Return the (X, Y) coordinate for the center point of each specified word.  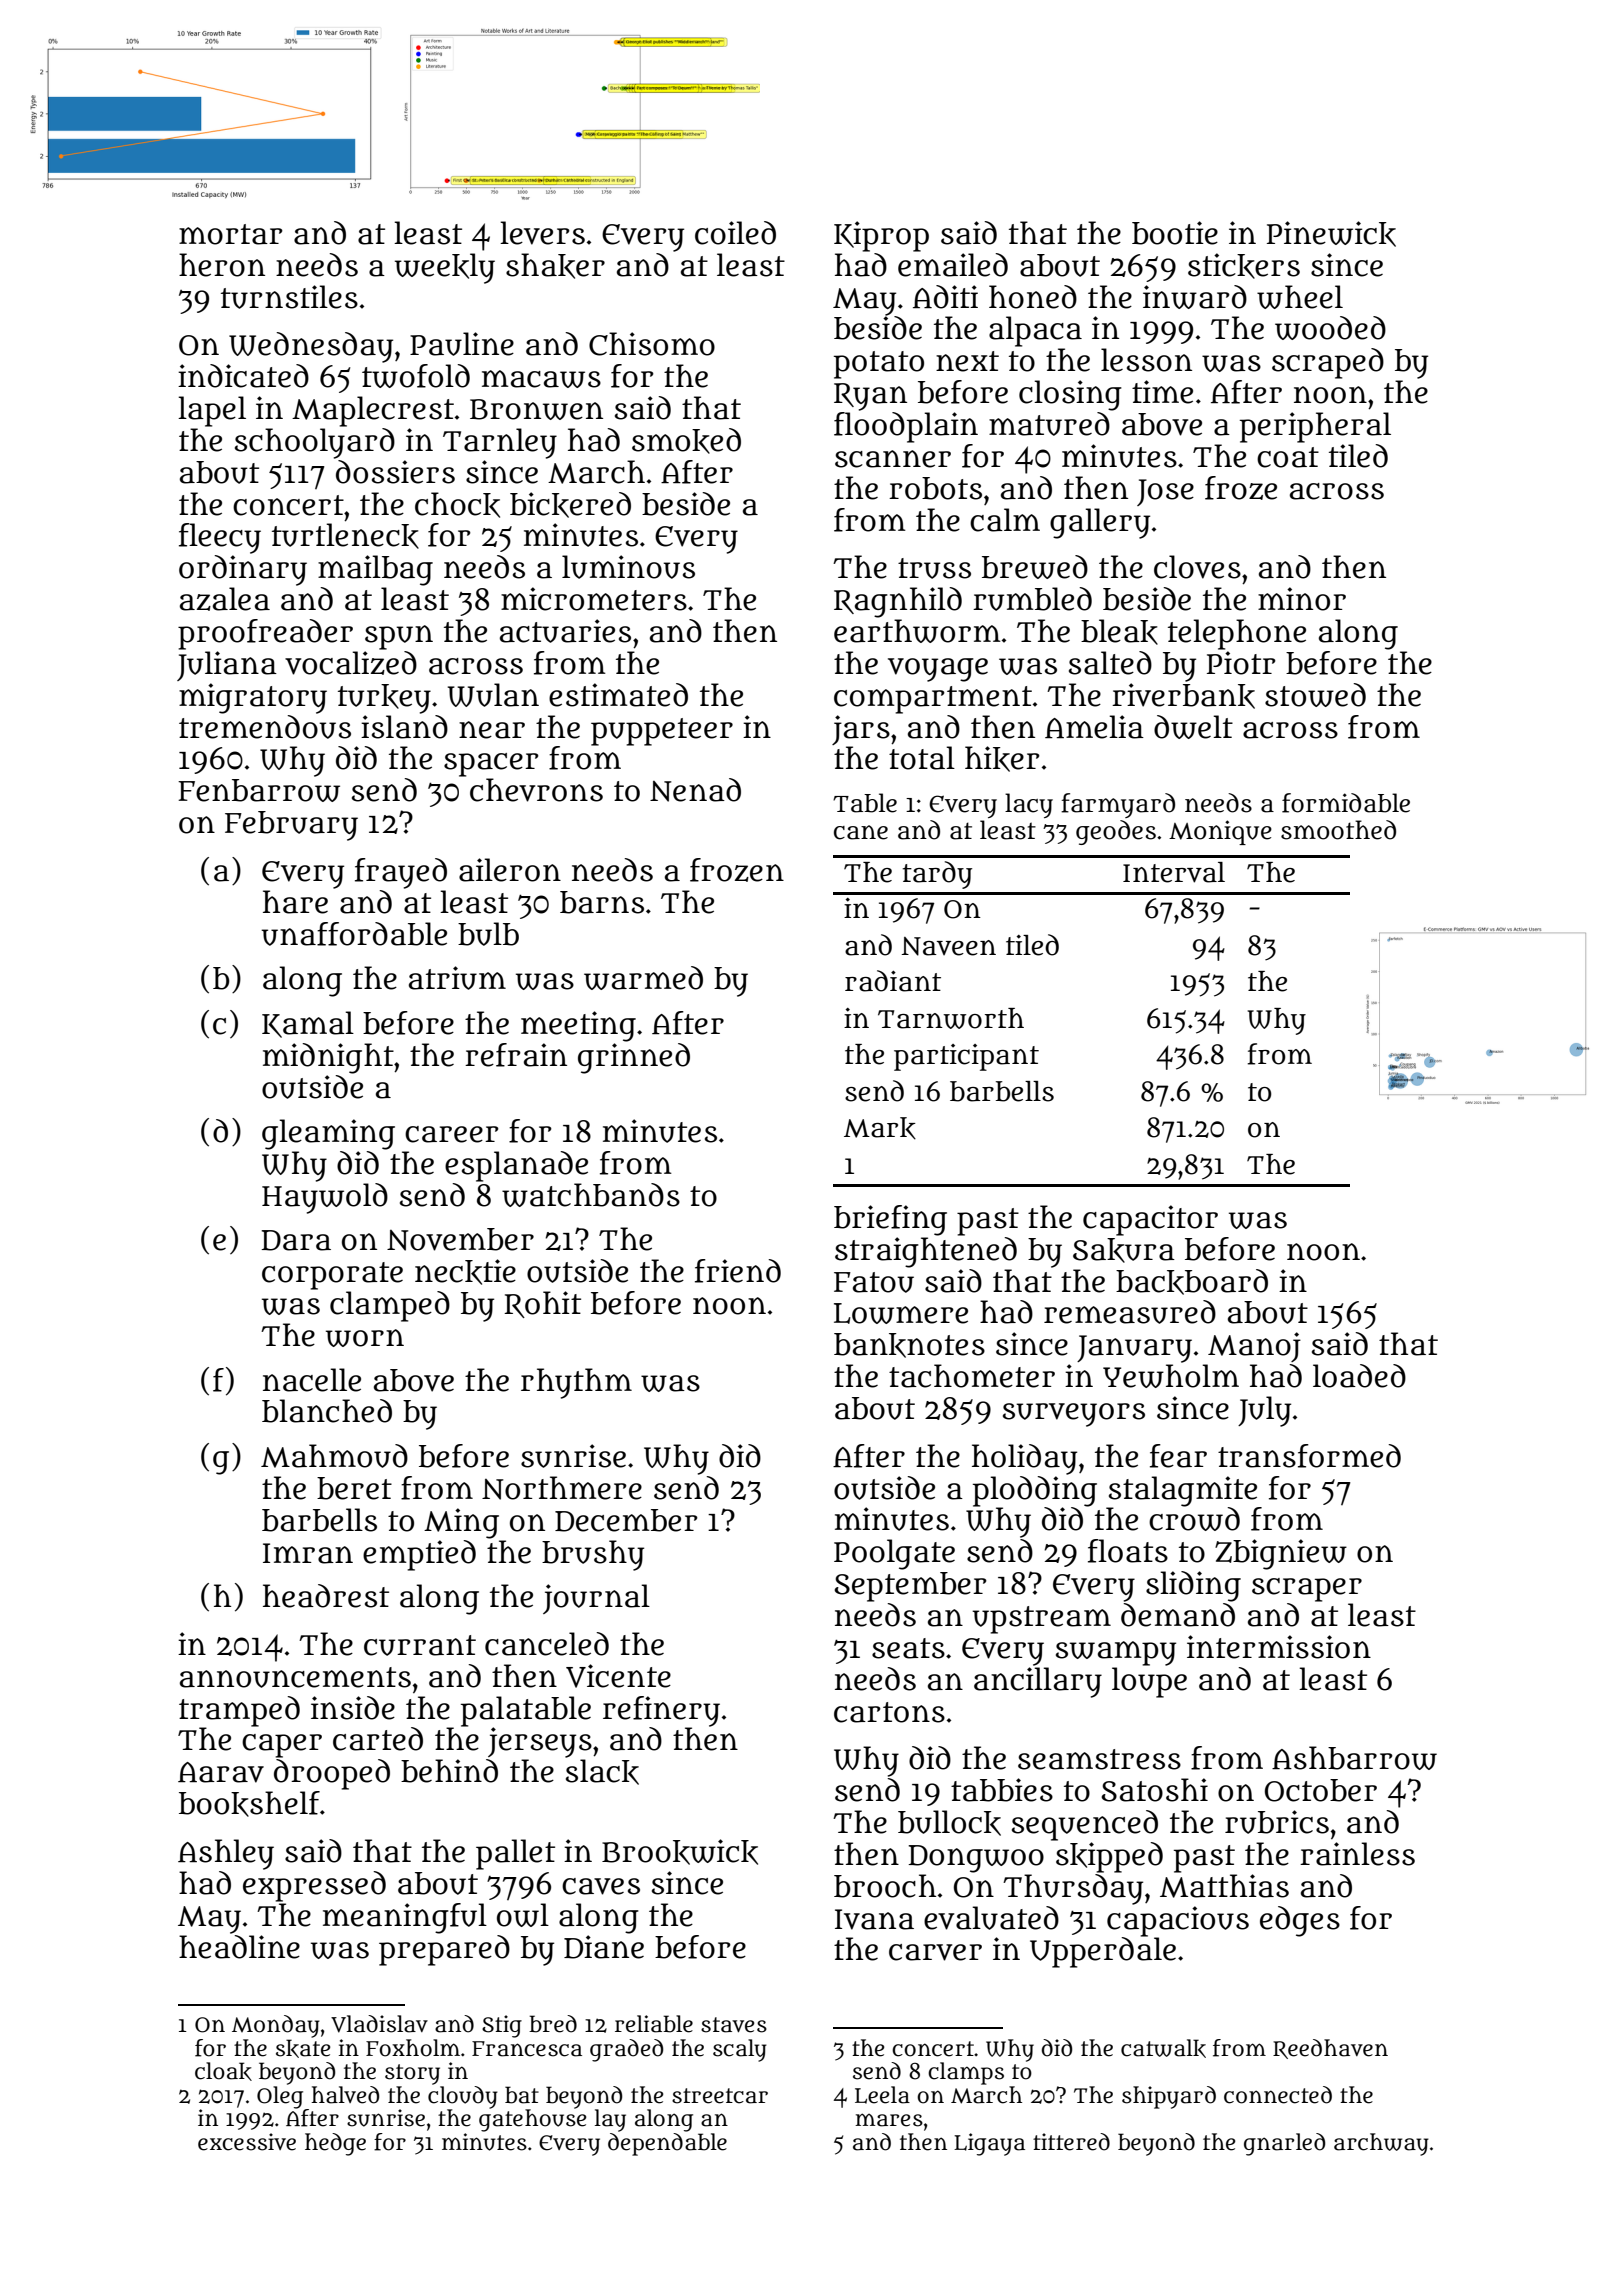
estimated (618, 695)
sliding (1193, 1586)
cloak (223, 2071)
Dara (296, 1240)
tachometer (972, 1376)
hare (295, 902)
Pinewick (1331, 234)
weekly (445, 268)
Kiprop (881, 236)
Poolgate (894, 1554)
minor (1302, 599)
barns (602, 902)
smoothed (1338, 830)
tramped (239, 1711)
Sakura (1124, 1250)
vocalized (351, 663)
